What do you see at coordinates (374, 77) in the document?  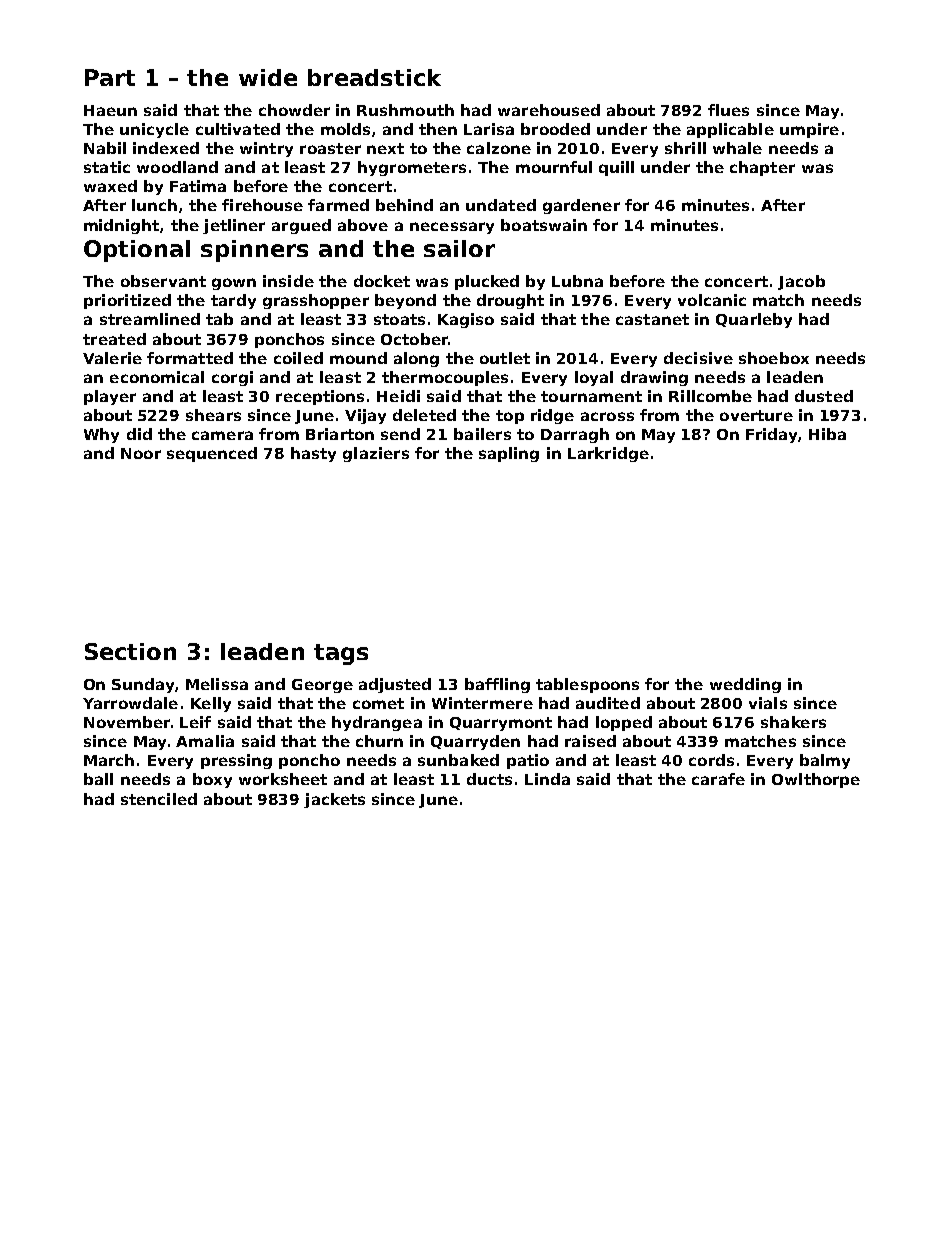 I see `breadstick` at bounding box center [374, 77].
